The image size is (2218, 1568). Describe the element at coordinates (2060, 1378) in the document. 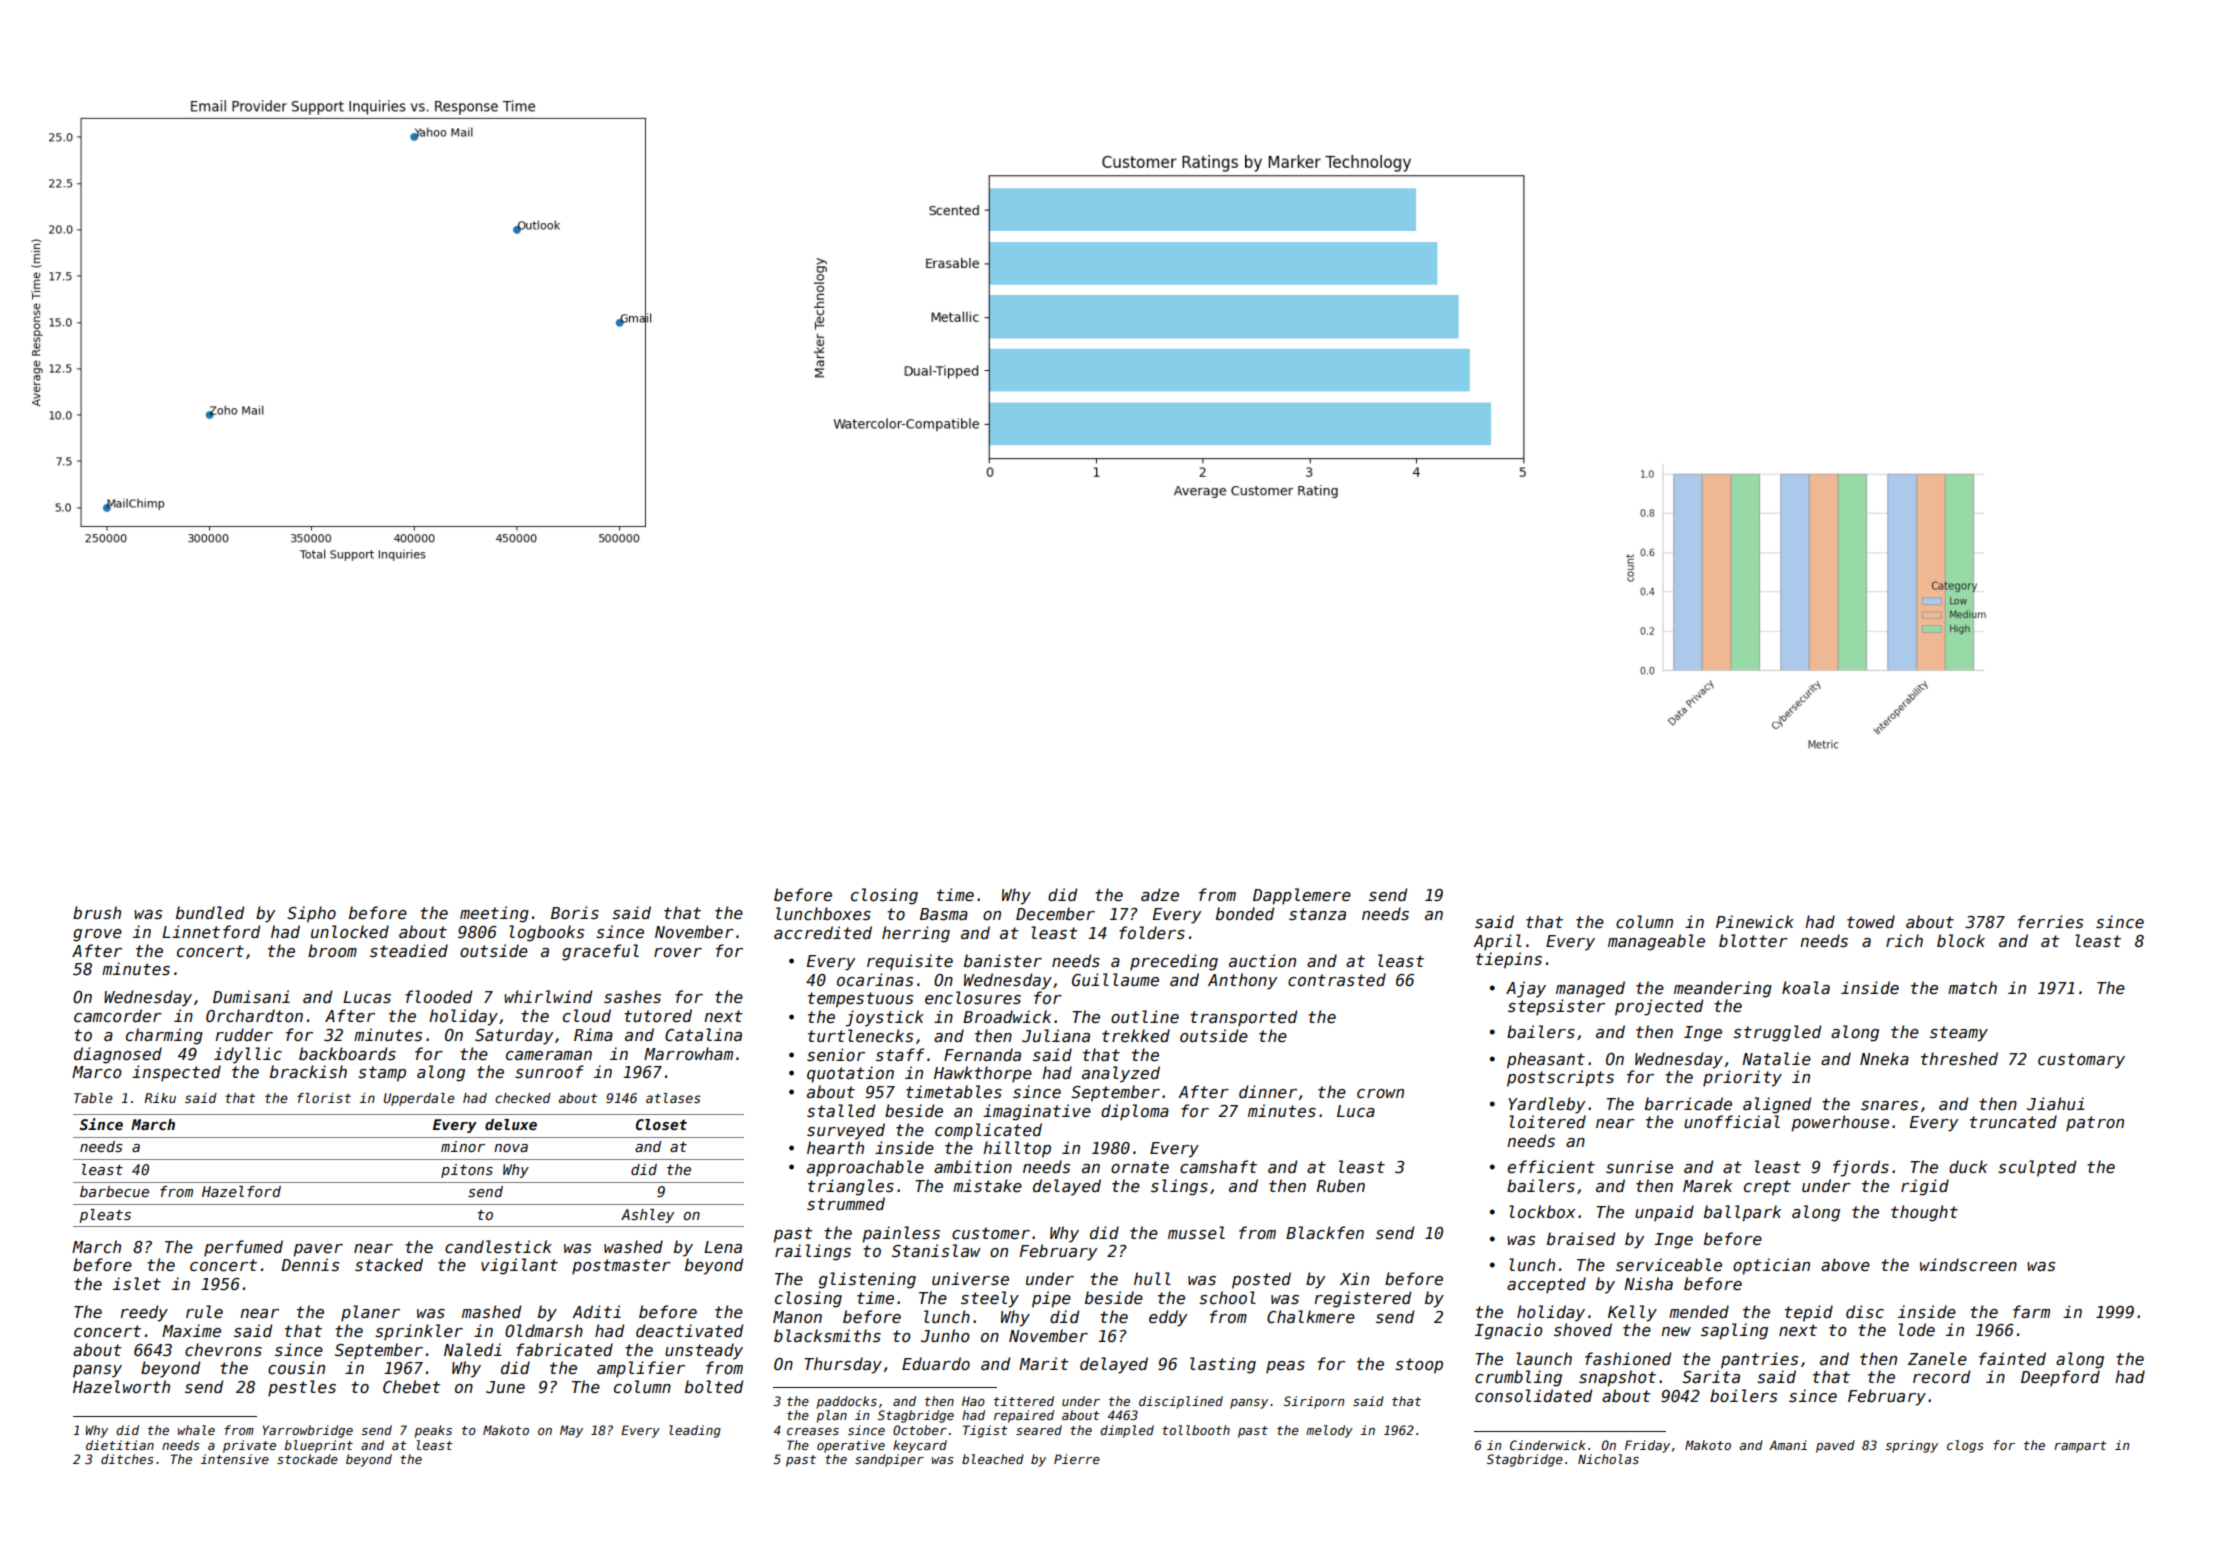

I see `Deepford` at that location.
